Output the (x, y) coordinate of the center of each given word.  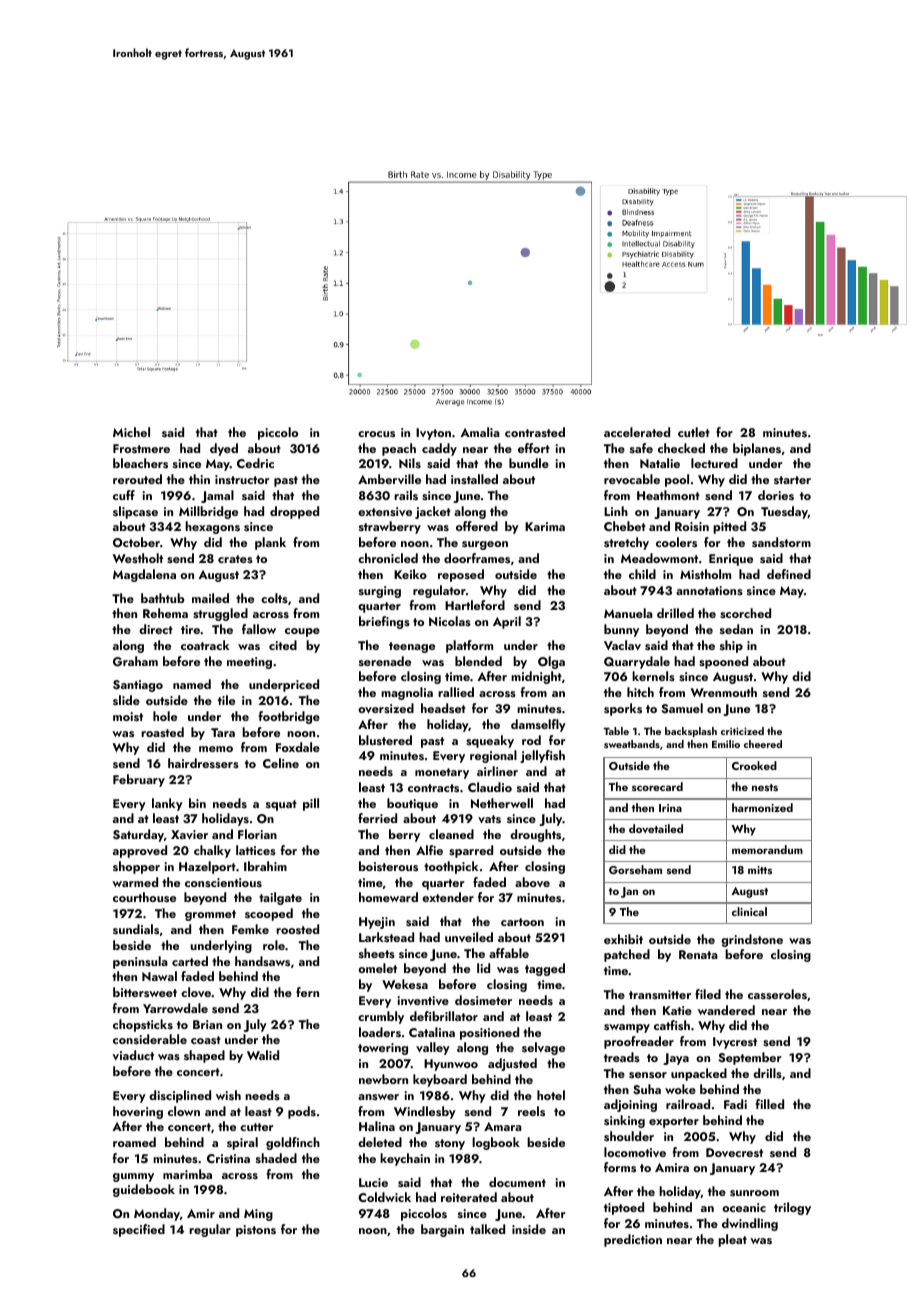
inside (529, 1229)
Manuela (628, 613)
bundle (529, 463)
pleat (732, 1240)
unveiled (469, 937)
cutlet (694, 432)
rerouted (137, 479)
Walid (263, 1055)
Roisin (692, 526)
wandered (726, 1010)
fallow (259, 629)
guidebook (144, 1190)
